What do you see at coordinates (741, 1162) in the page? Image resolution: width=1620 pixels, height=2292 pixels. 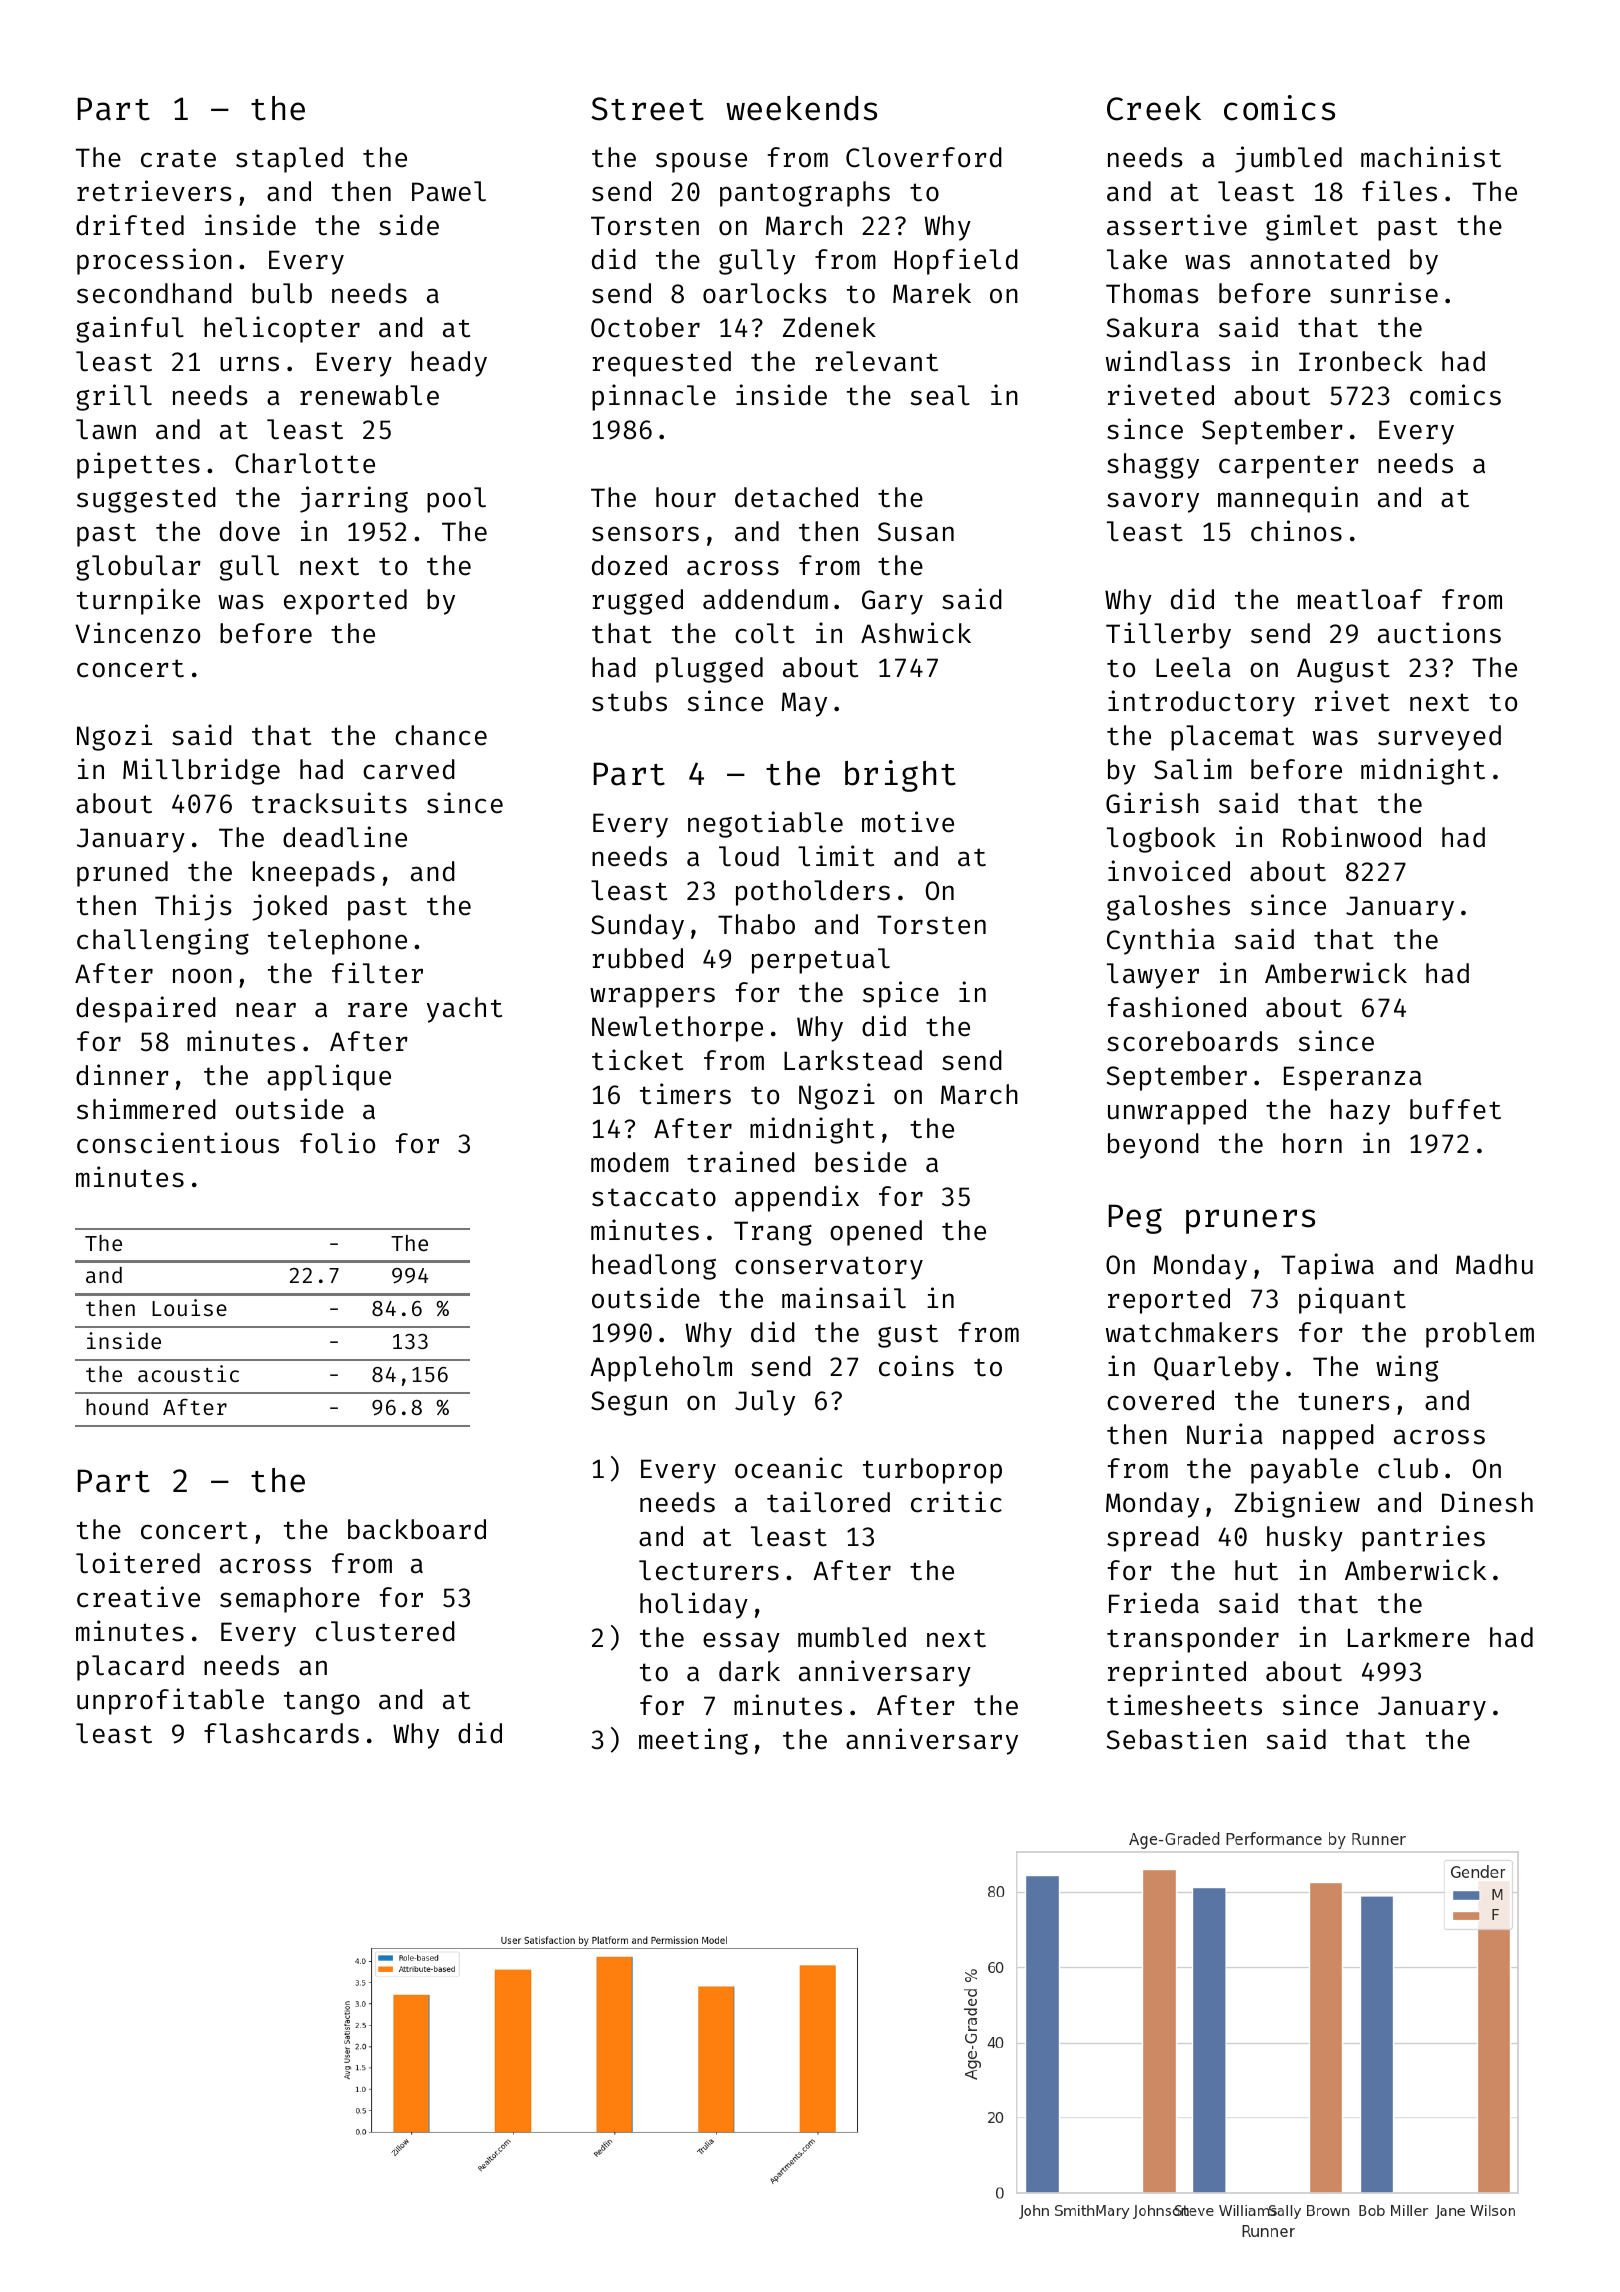 I see `trained` at bounding box center [741, 1162].
